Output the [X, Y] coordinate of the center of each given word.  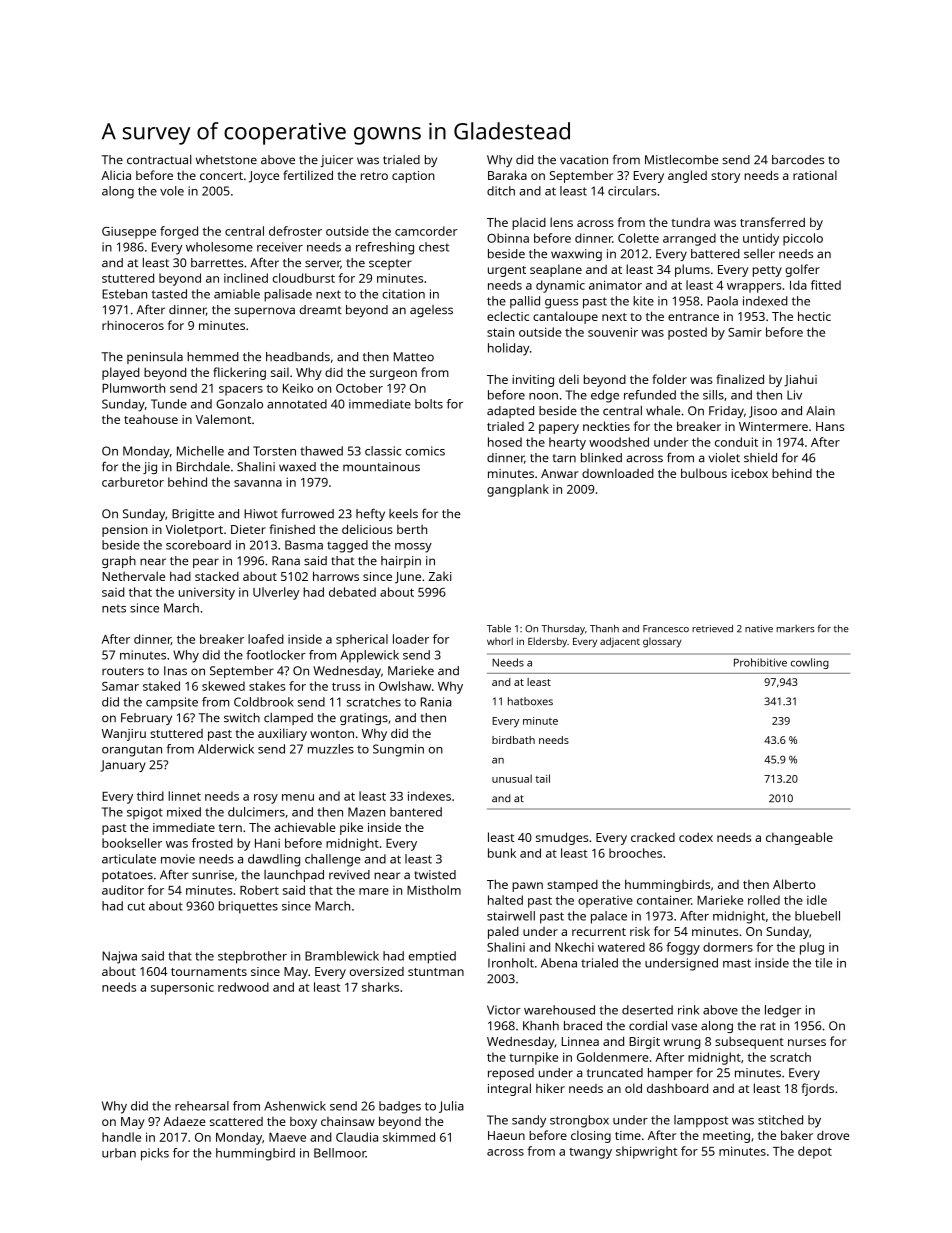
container [664, 900]
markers [796, 628]
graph [119, 562]
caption [413, 177]
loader [411, 639]
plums [692, 270]
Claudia [357, 1137]
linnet [184, 796]
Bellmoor [340, 1153]
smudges [562, 838]
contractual [159, 159]
